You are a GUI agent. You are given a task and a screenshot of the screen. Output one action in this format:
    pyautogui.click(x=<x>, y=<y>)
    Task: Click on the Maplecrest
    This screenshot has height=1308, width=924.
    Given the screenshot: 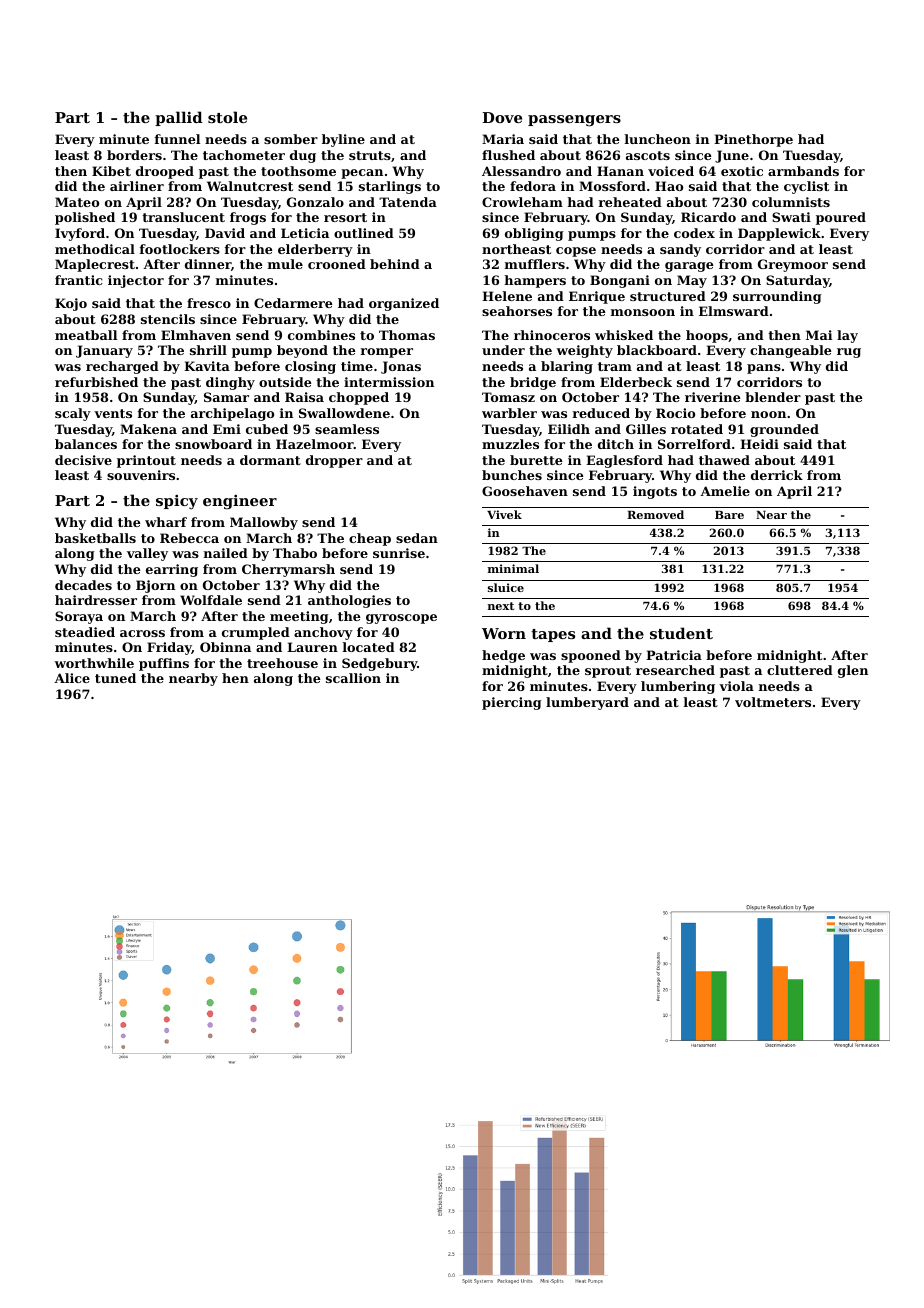 What is the action you would take?
    pyautogui.click(x=95, y=265)
